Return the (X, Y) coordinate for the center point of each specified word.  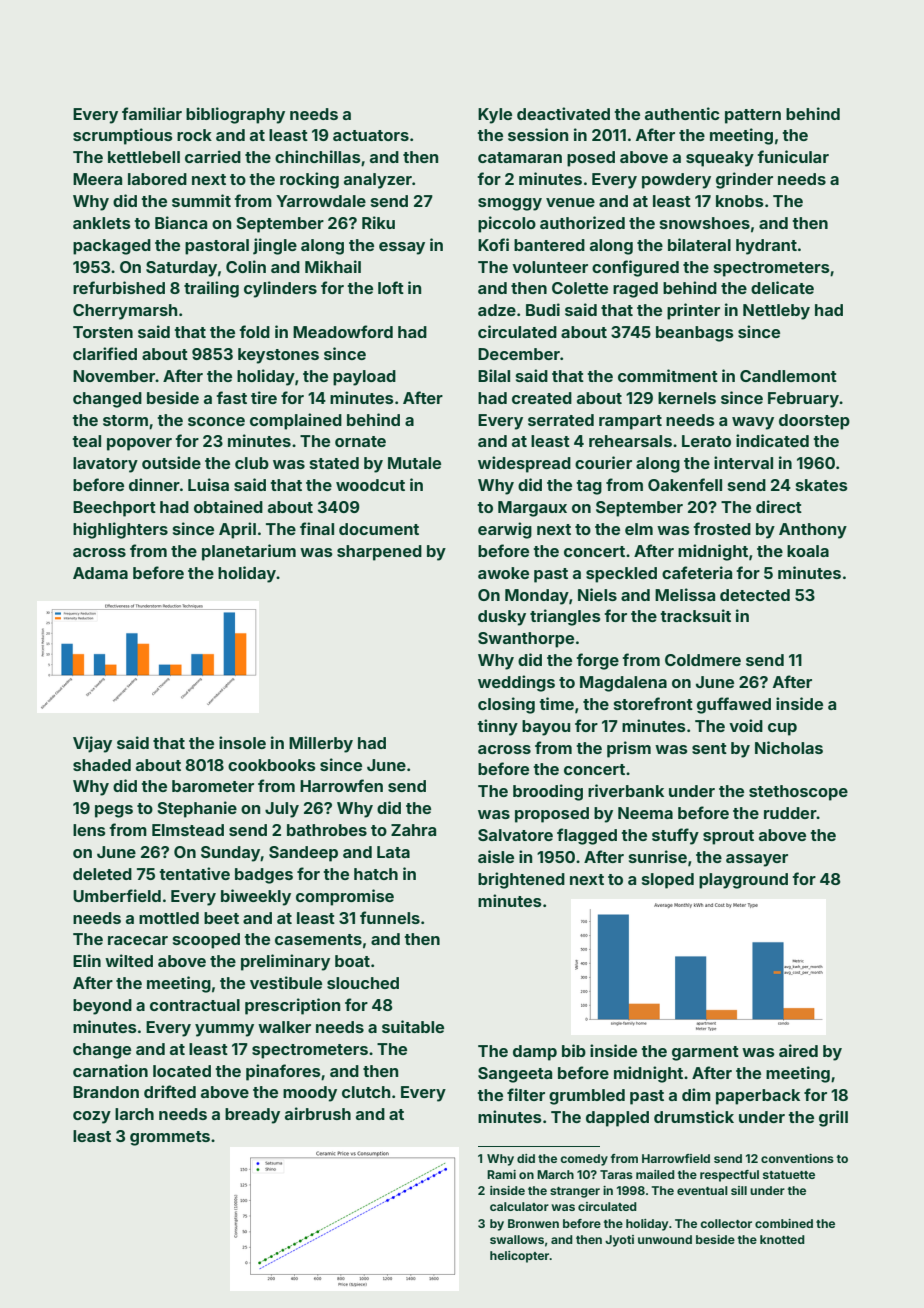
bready (252, 1116)
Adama (100, 573)
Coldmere (703, 660)
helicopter (520, 1257)
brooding (548, 792)
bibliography (235, 115)
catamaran (520, 157)
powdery (676, 181)
